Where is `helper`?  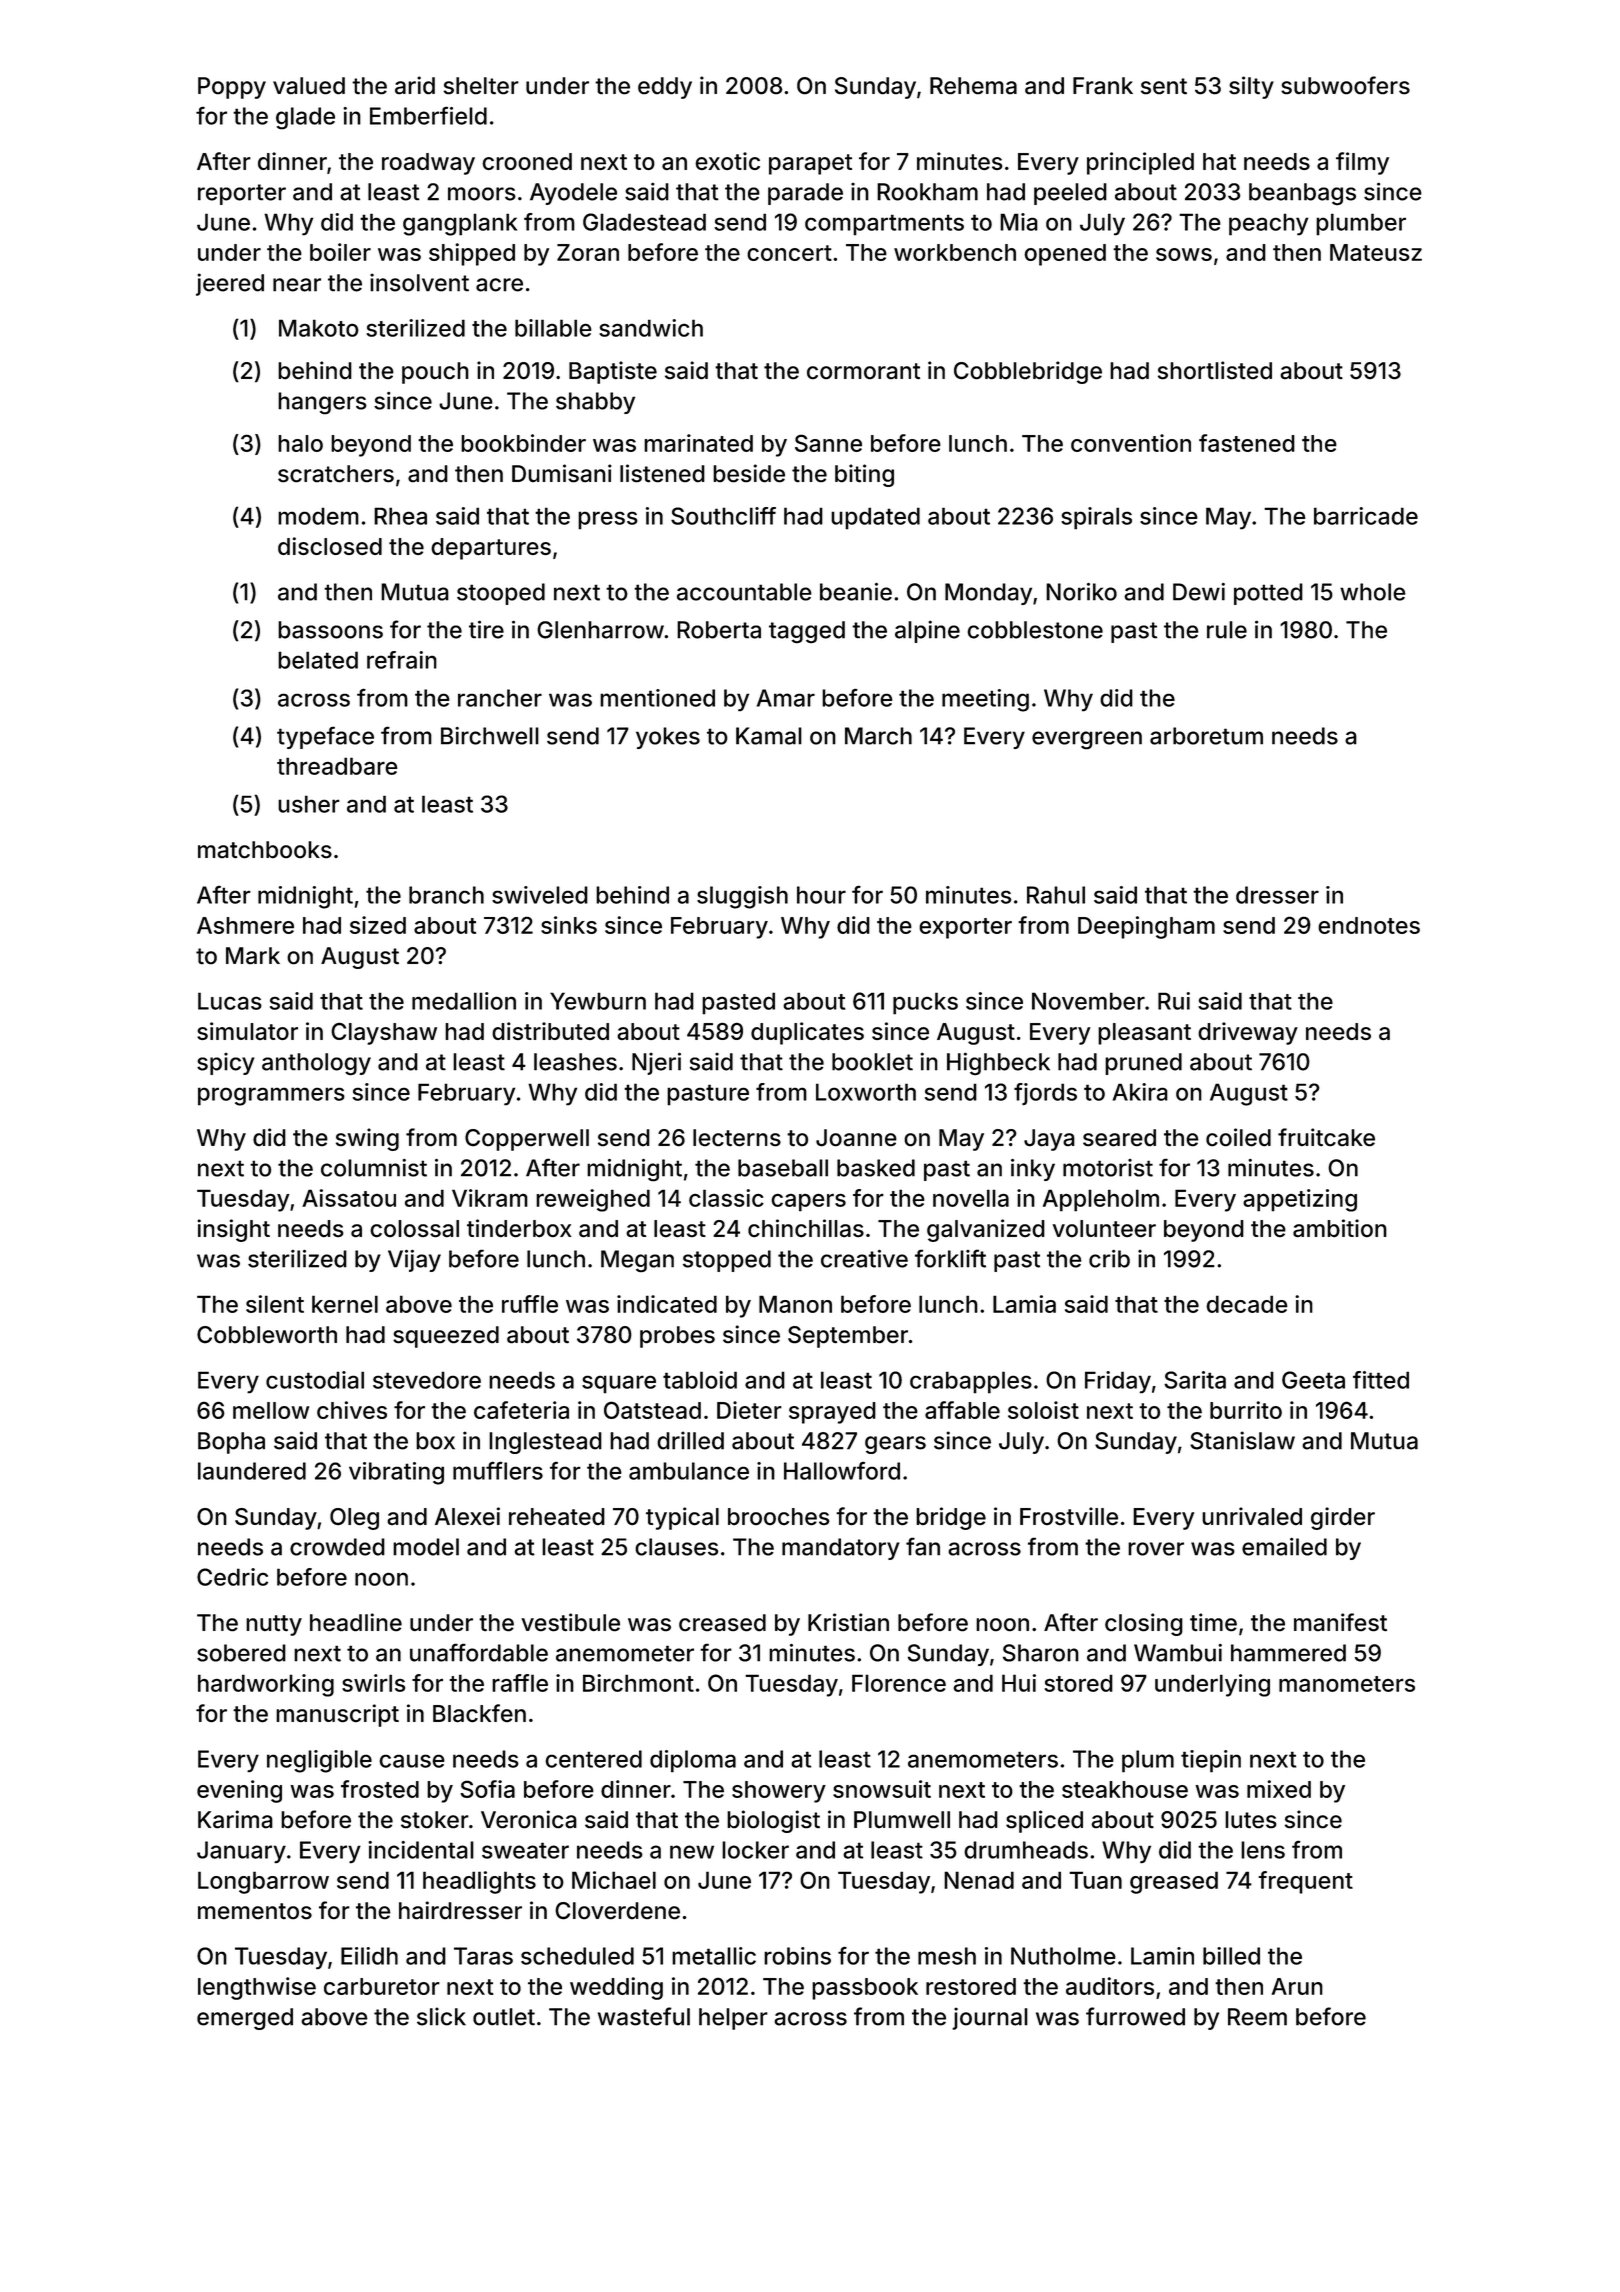
helper is located at coordinates (733, 2019).
